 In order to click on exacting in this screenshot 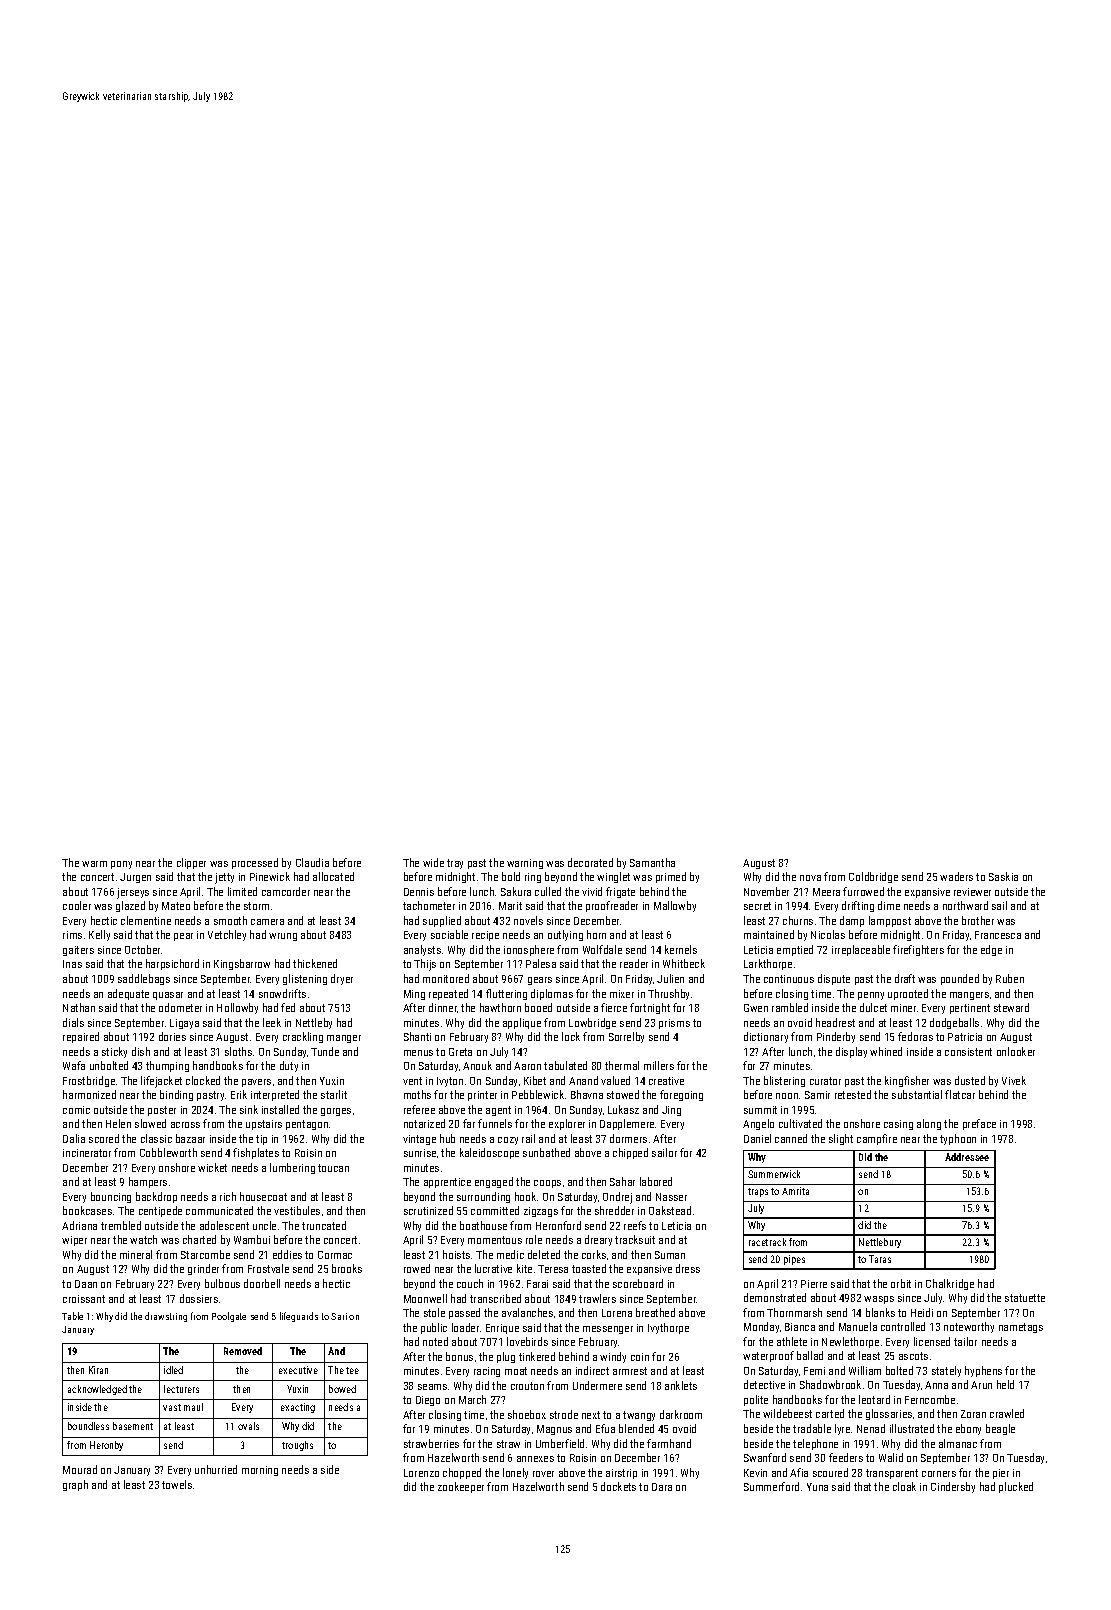, I will do `click(298, 1408)`.
